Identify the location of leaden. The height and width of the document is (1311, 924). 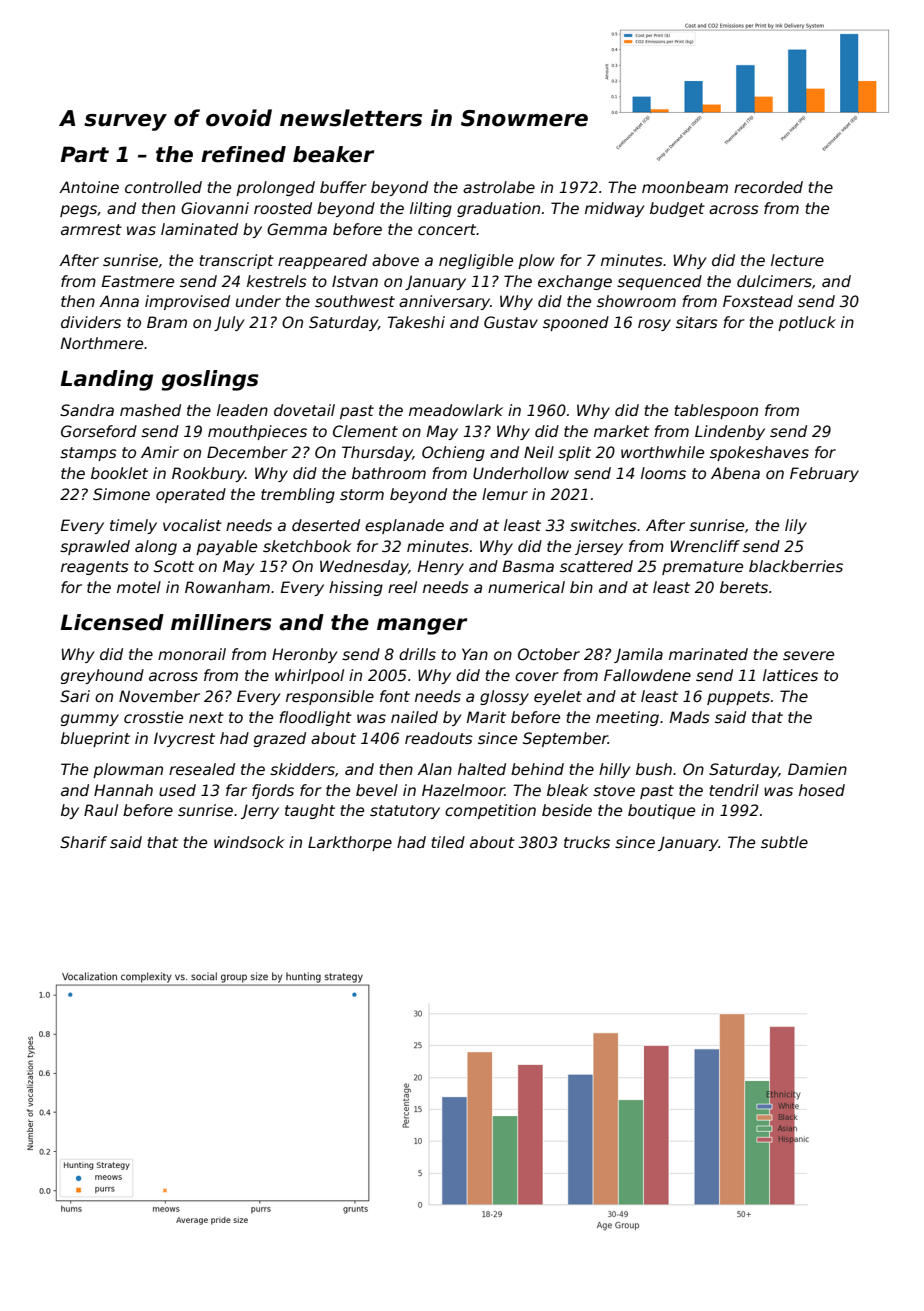
(242, 410).
